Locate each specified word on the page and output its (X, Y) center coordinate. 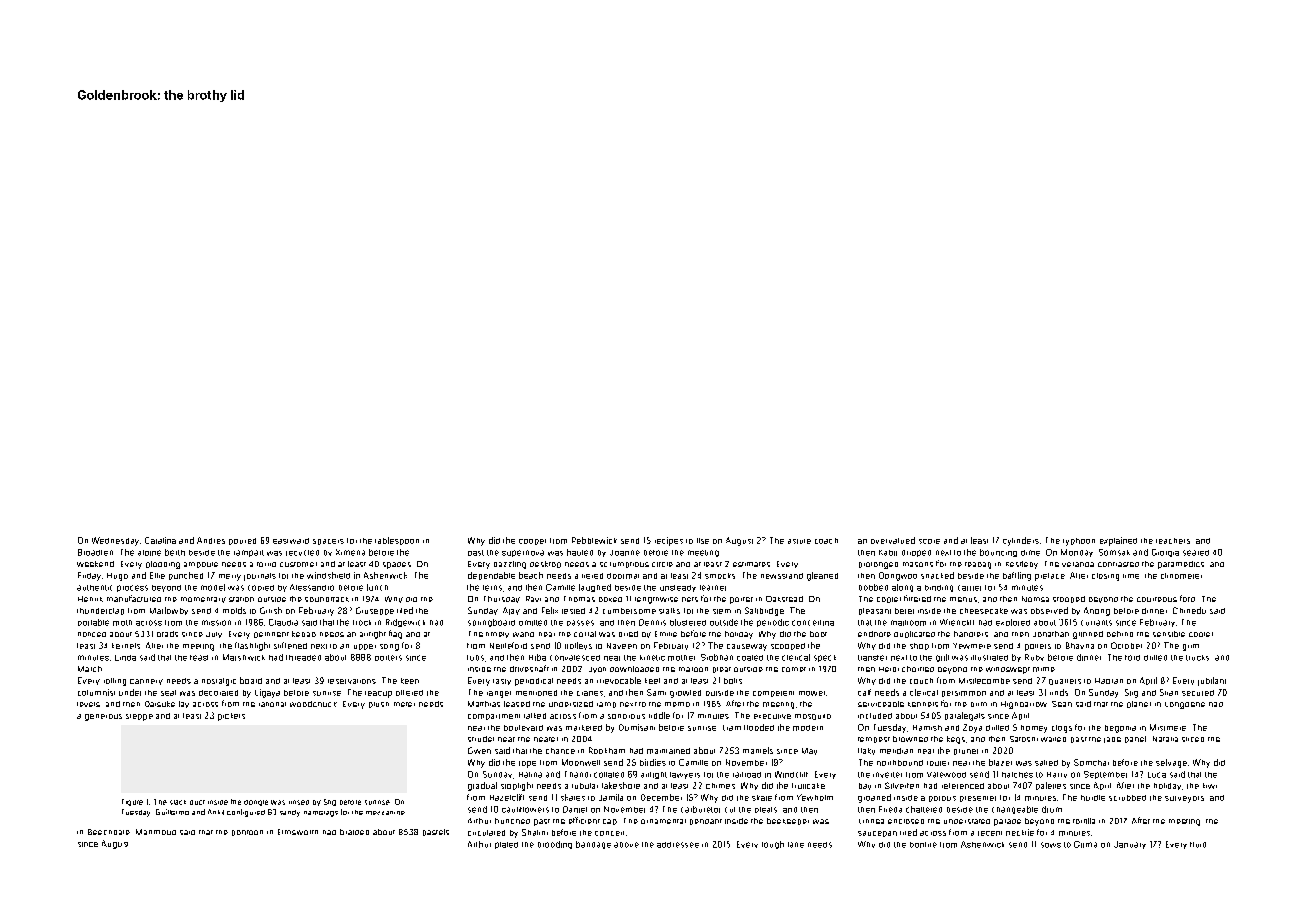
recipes (669, 541)
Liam (732, 728)
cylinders (1021, 541)
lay (184, 704)
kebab (304, 634)
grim (1191, 647)
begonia (1120, 729)
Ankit (216, 812)
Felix (550, 610)
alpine (149, 553)
